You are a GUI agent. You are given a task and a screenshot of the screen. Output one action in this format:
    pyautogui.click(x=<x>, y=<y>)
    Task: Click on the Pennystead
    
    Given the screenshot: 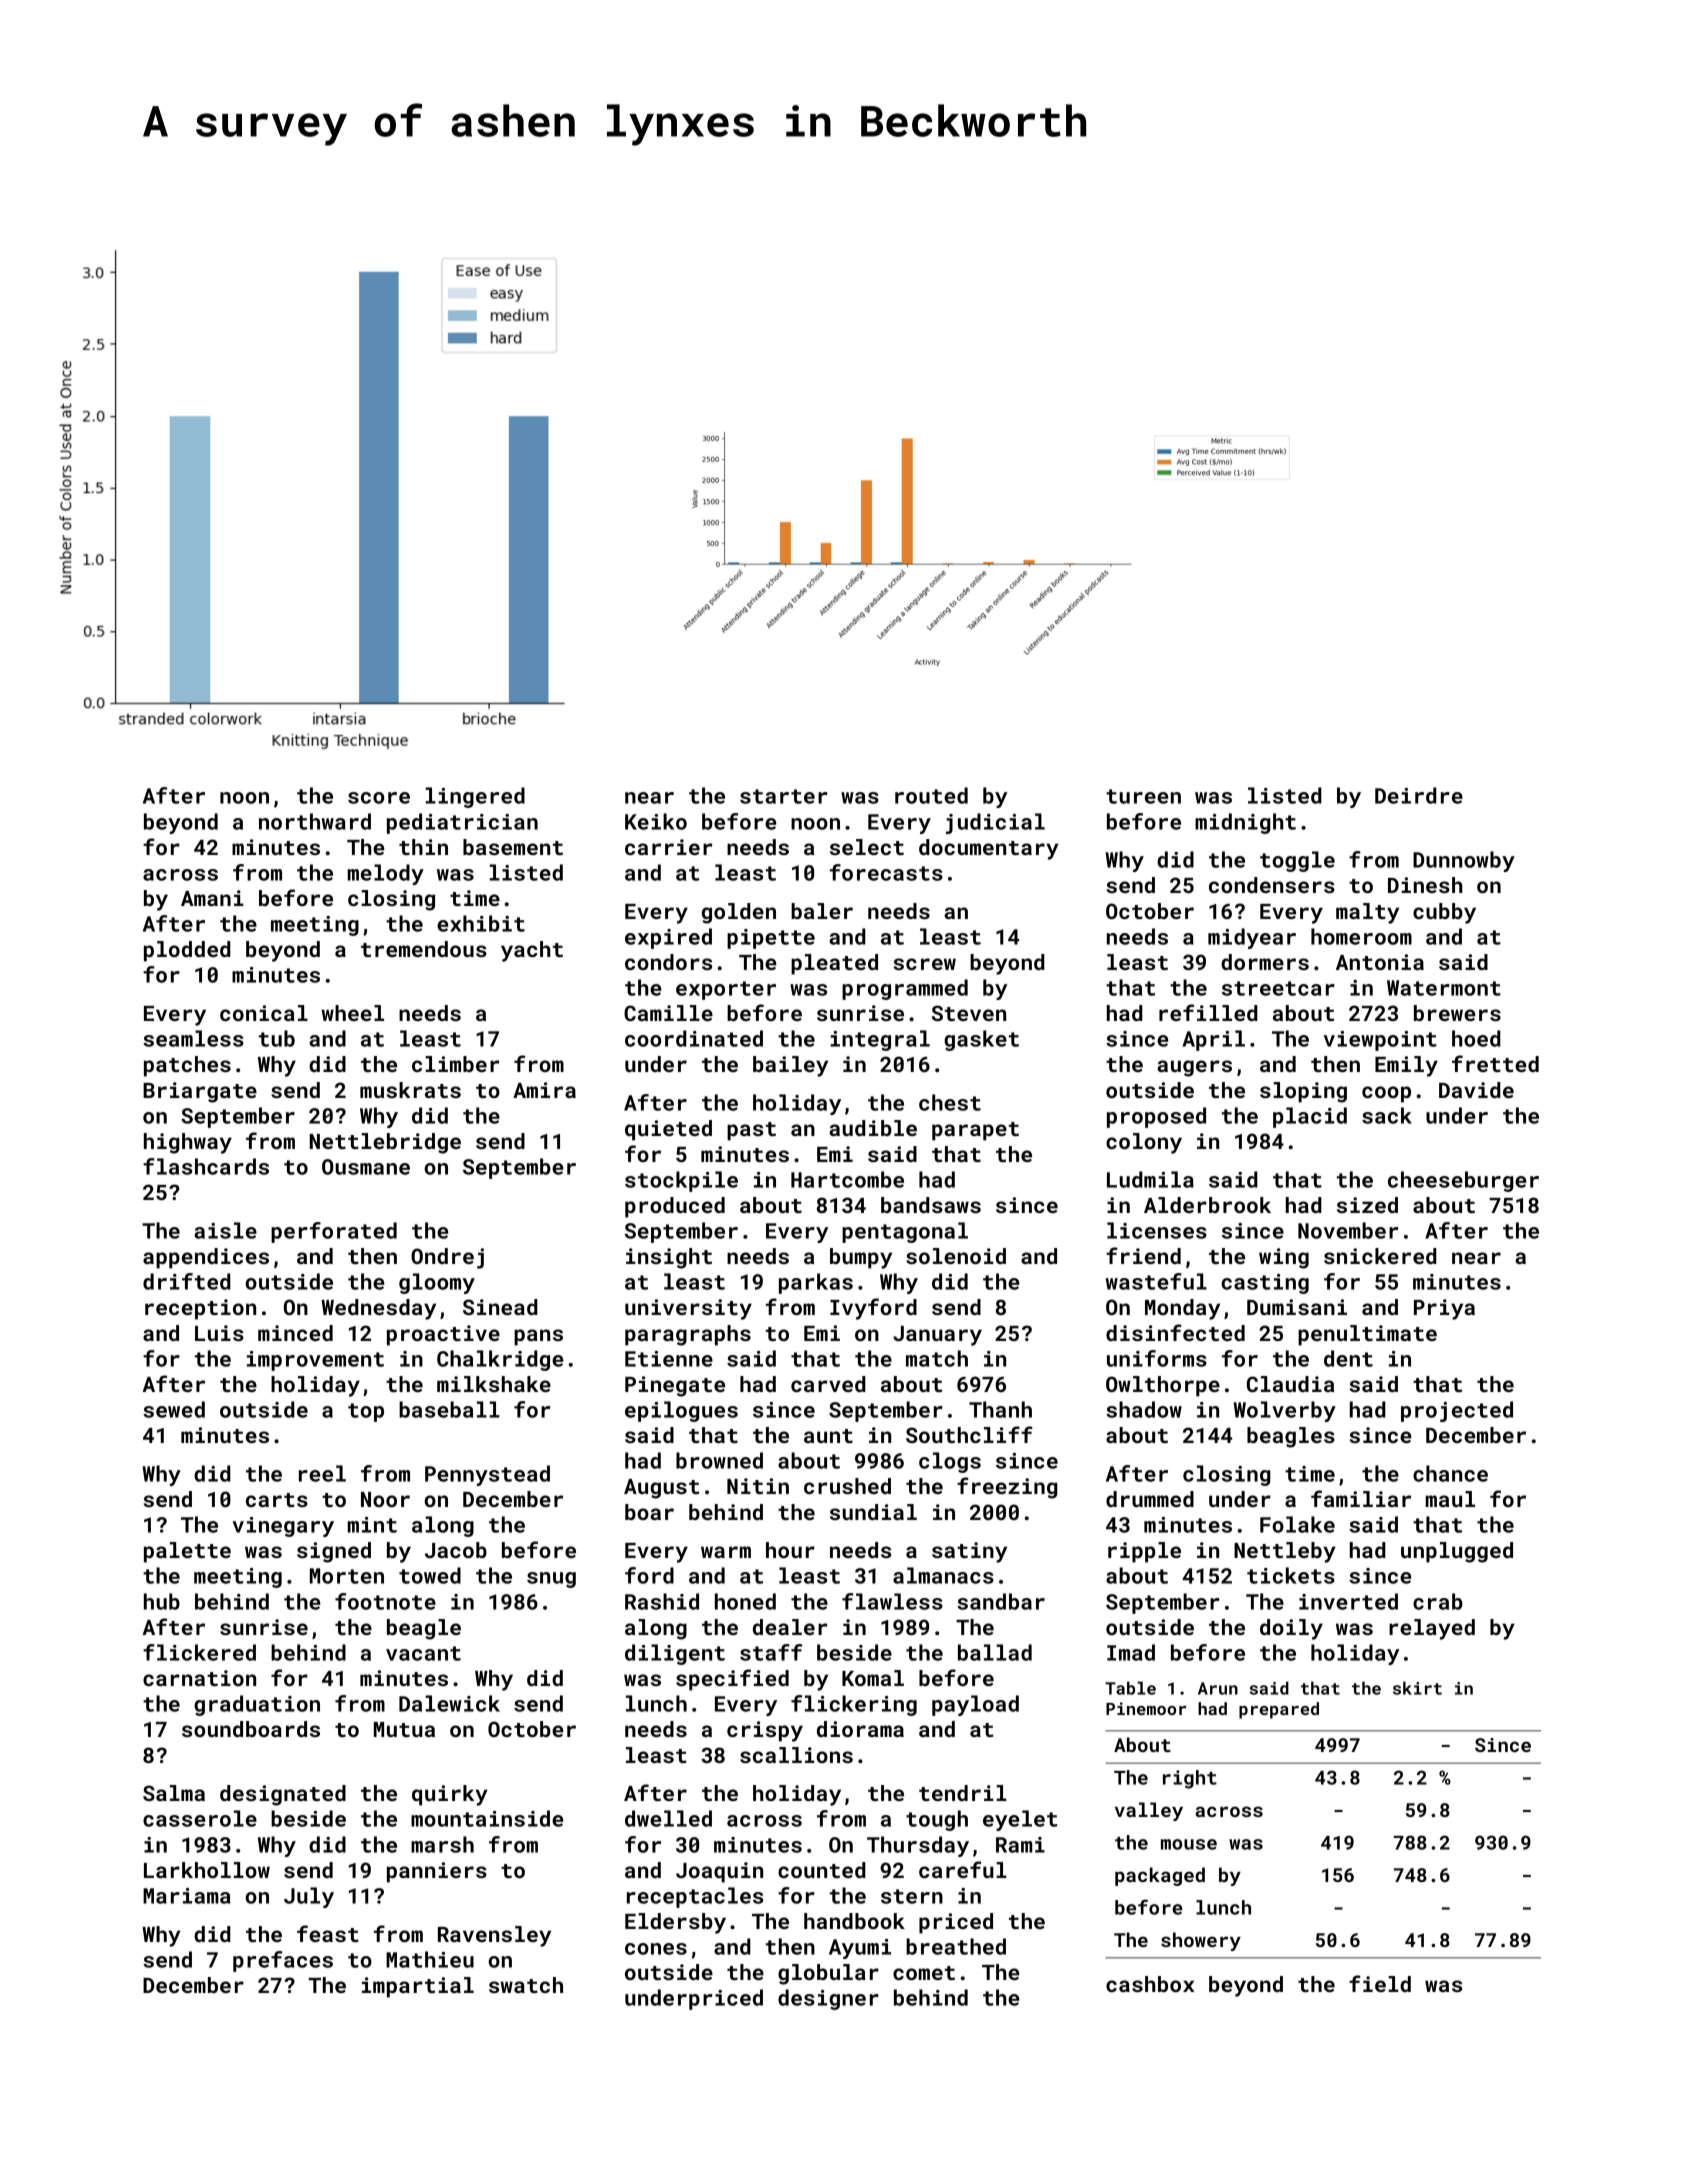 What is the action you would take?
    pyautogui.click(x=487, y=1475)
